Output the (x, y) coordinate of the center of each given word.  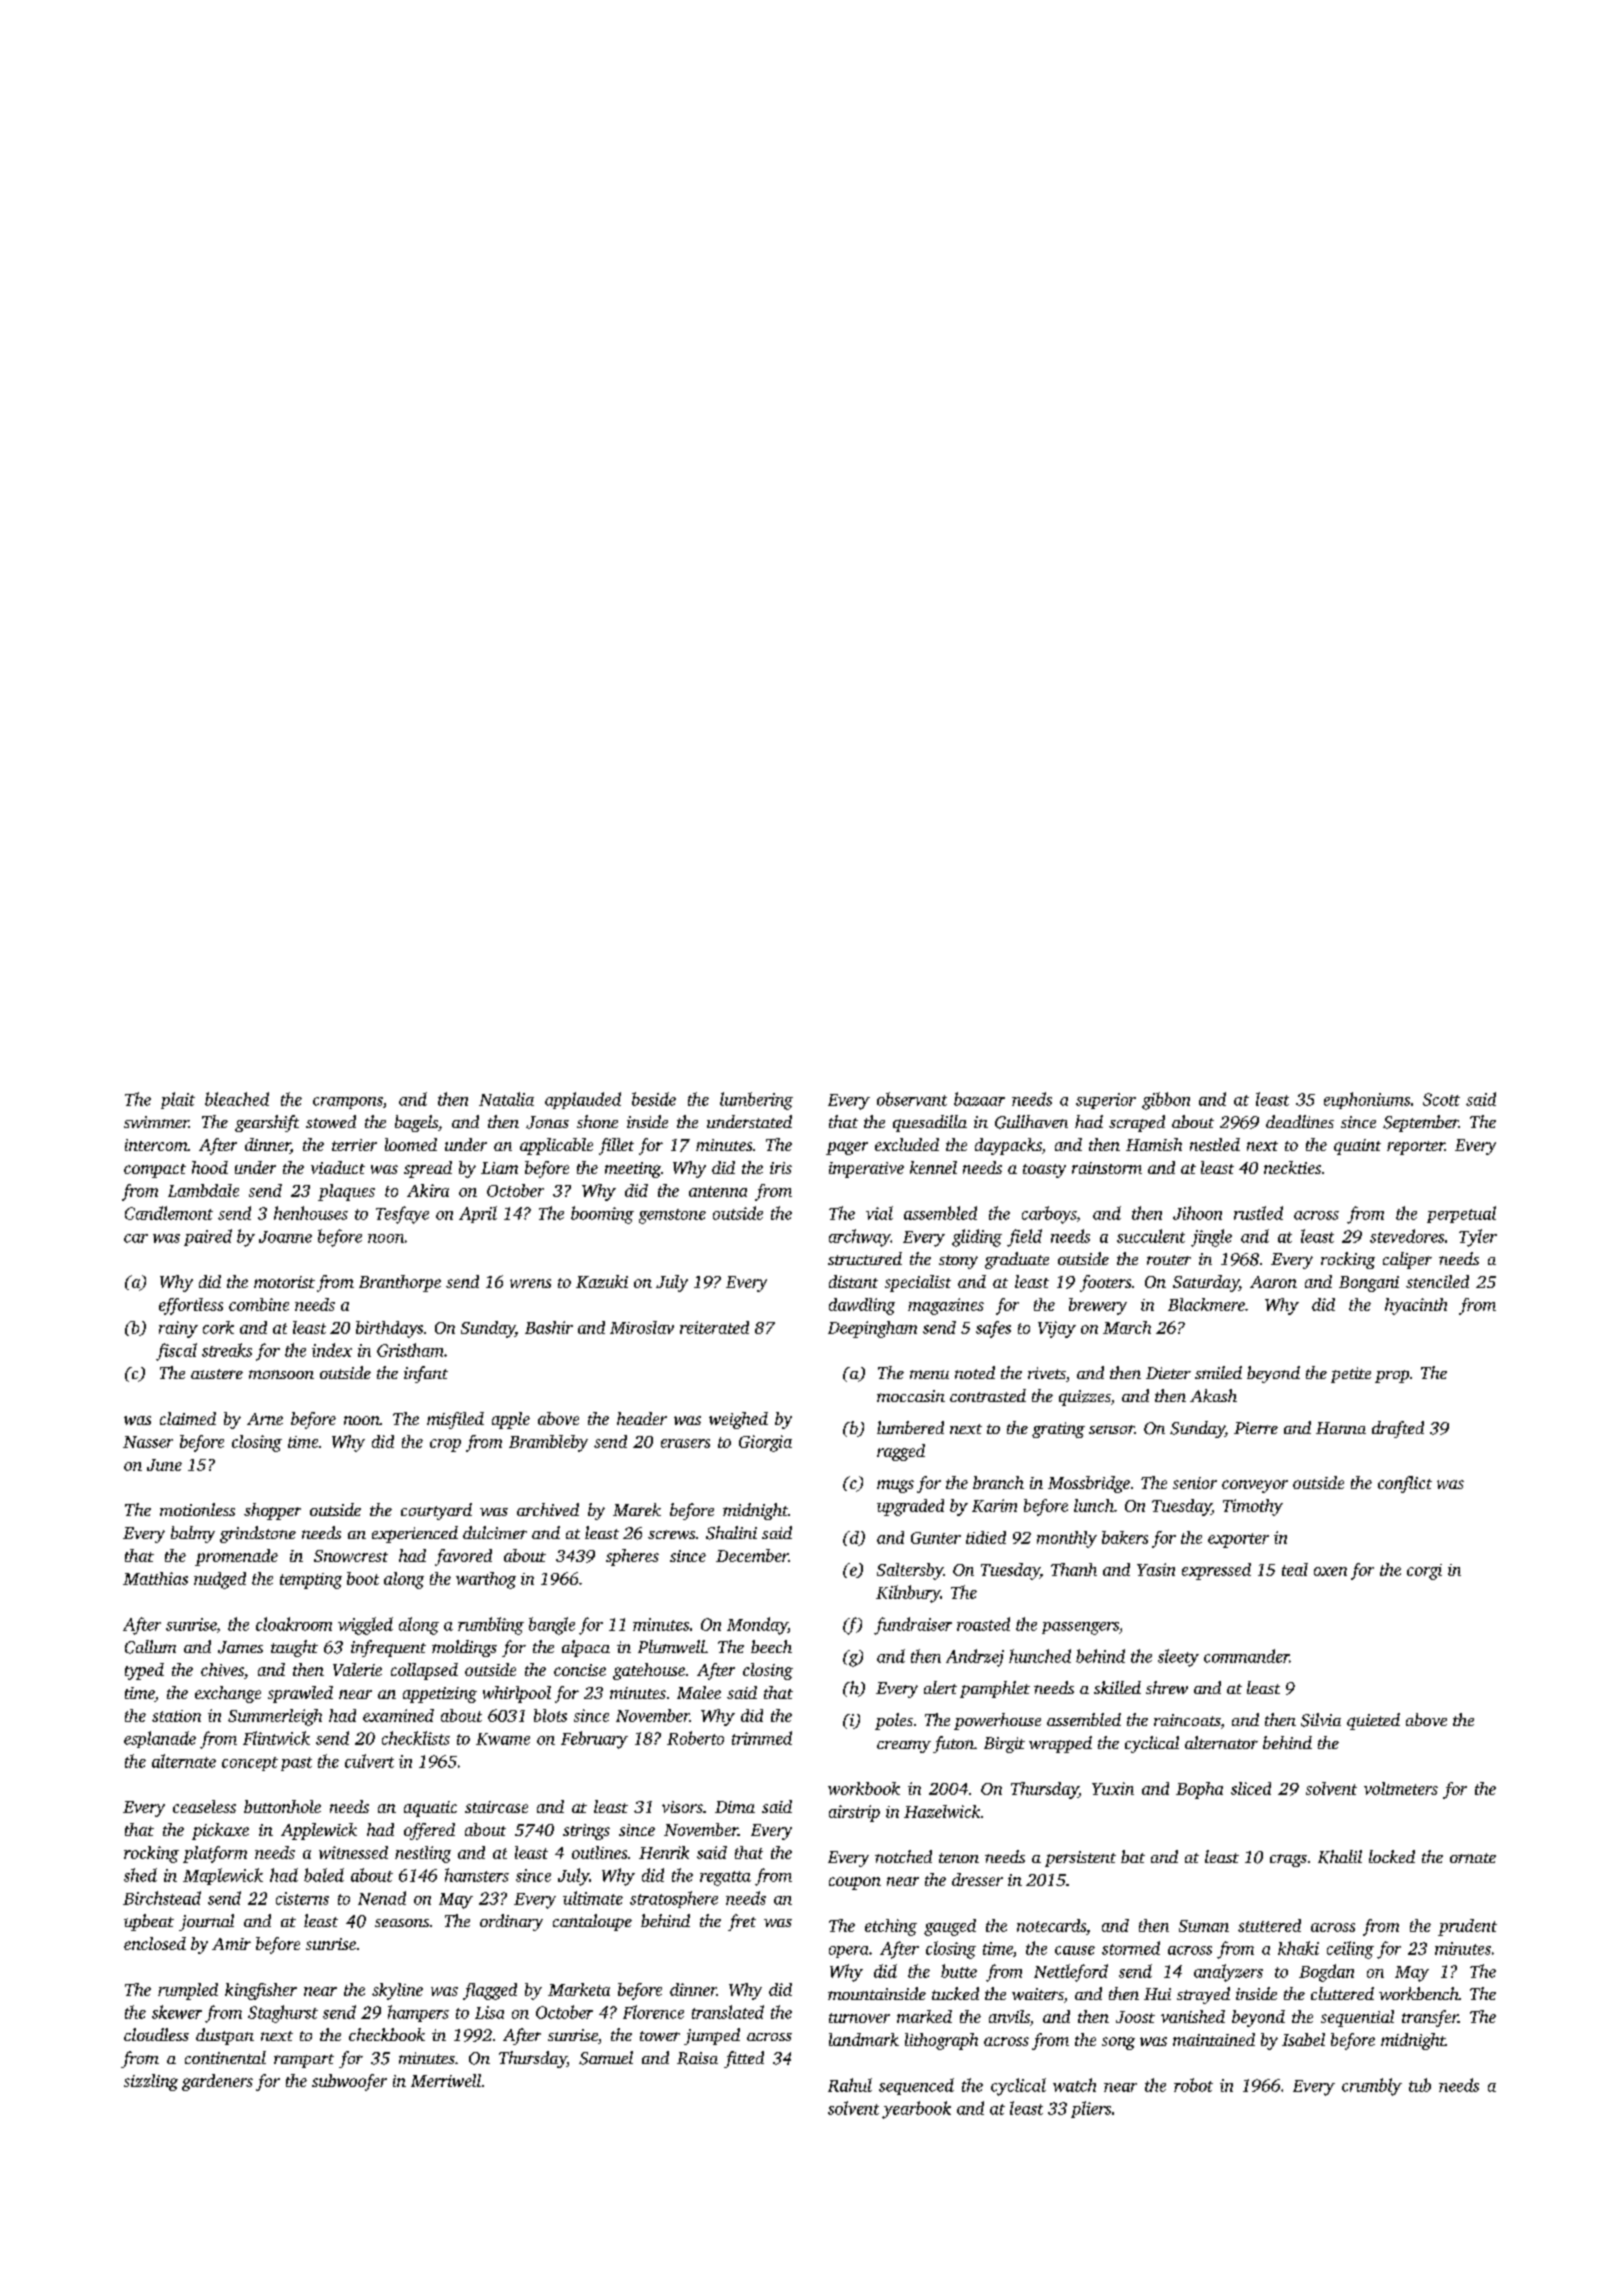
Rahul (850, 2085)
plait (178, 1100)
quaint (1357, 1147)
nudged (220, 1580)
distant (853, 1281)
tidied (986, 1537)
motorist (284, 1282)
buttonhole (282, 1806)
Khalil (1340, 1857)
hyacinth (1416, 1306)
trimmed (762, 1738)
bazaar (979, 1099)
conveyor (1255, 1486)
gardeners (217, 2082)
